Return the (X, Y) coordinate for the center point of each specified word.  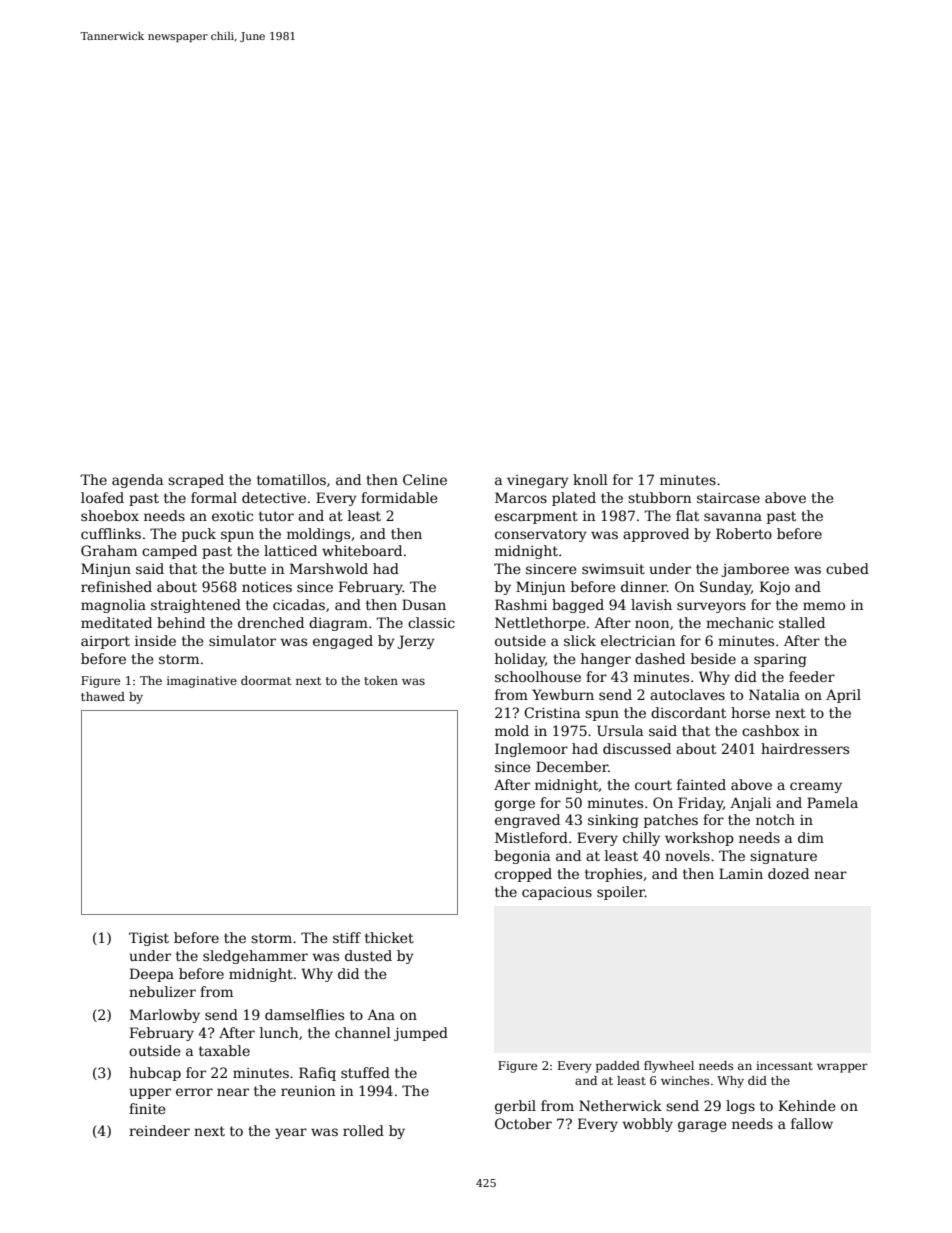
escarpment (536, 517)
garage (702, 1126)
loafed (102, 497)
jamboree (755, 570)
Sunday (725, 588)
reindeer (159, 1130)
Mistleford (531, 837)
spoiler (621, 893)
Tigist (149, 939)
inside (155, 640)
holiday (520, 660)
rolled (363, 1130)
